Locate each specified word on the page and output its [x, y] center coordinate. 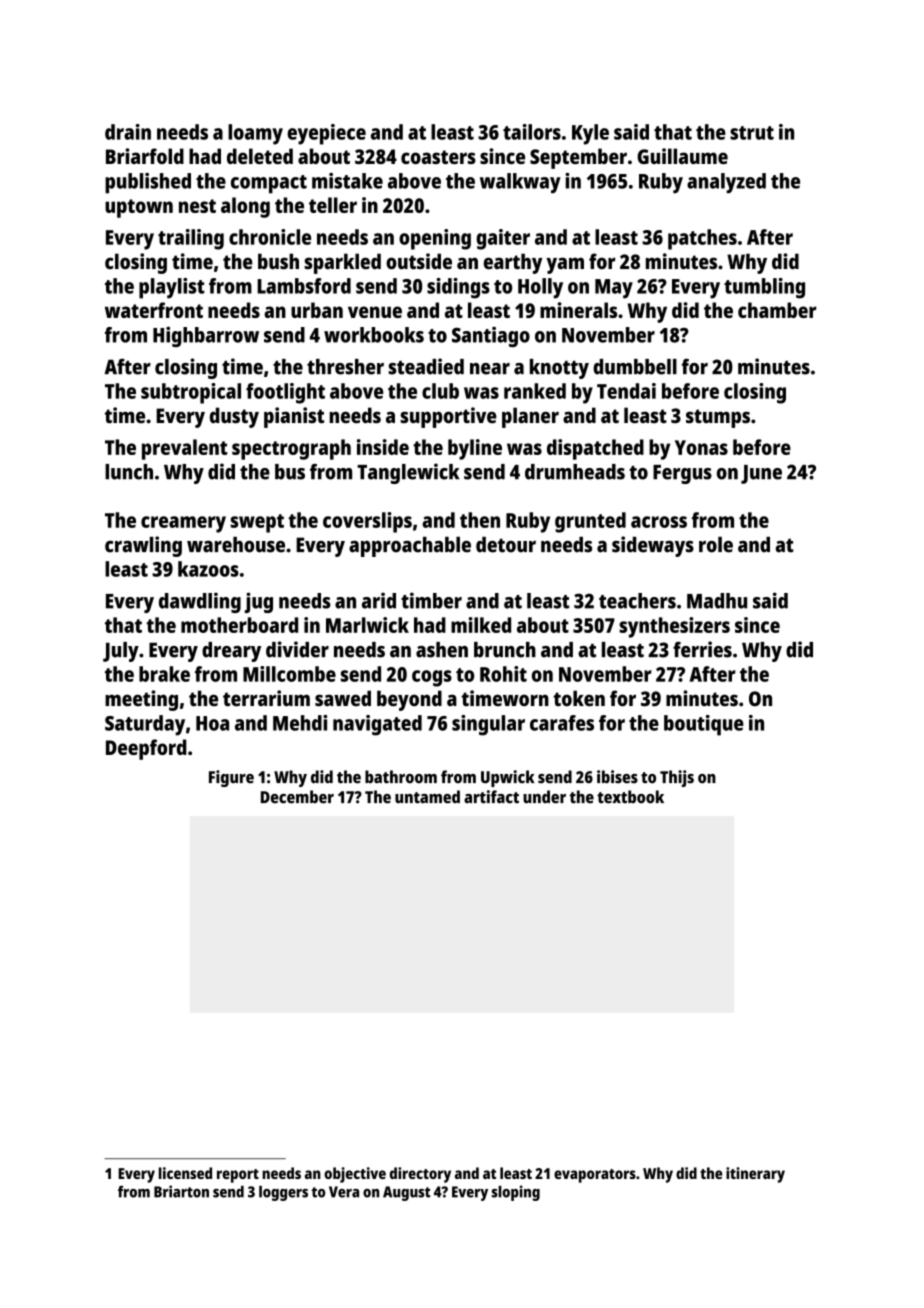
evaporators [595, 1176]
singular [488, 725]
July [121, 652]
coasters [438, 157]
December [297, 797]
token [579, 698]
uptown [139, 208]
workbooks [374, 335]
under [544, 797]
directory [420, 1175]
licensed [185, 1173]
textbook [630, 797]
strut [752, 133]
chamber [777, 310]
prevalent [184, 449]
